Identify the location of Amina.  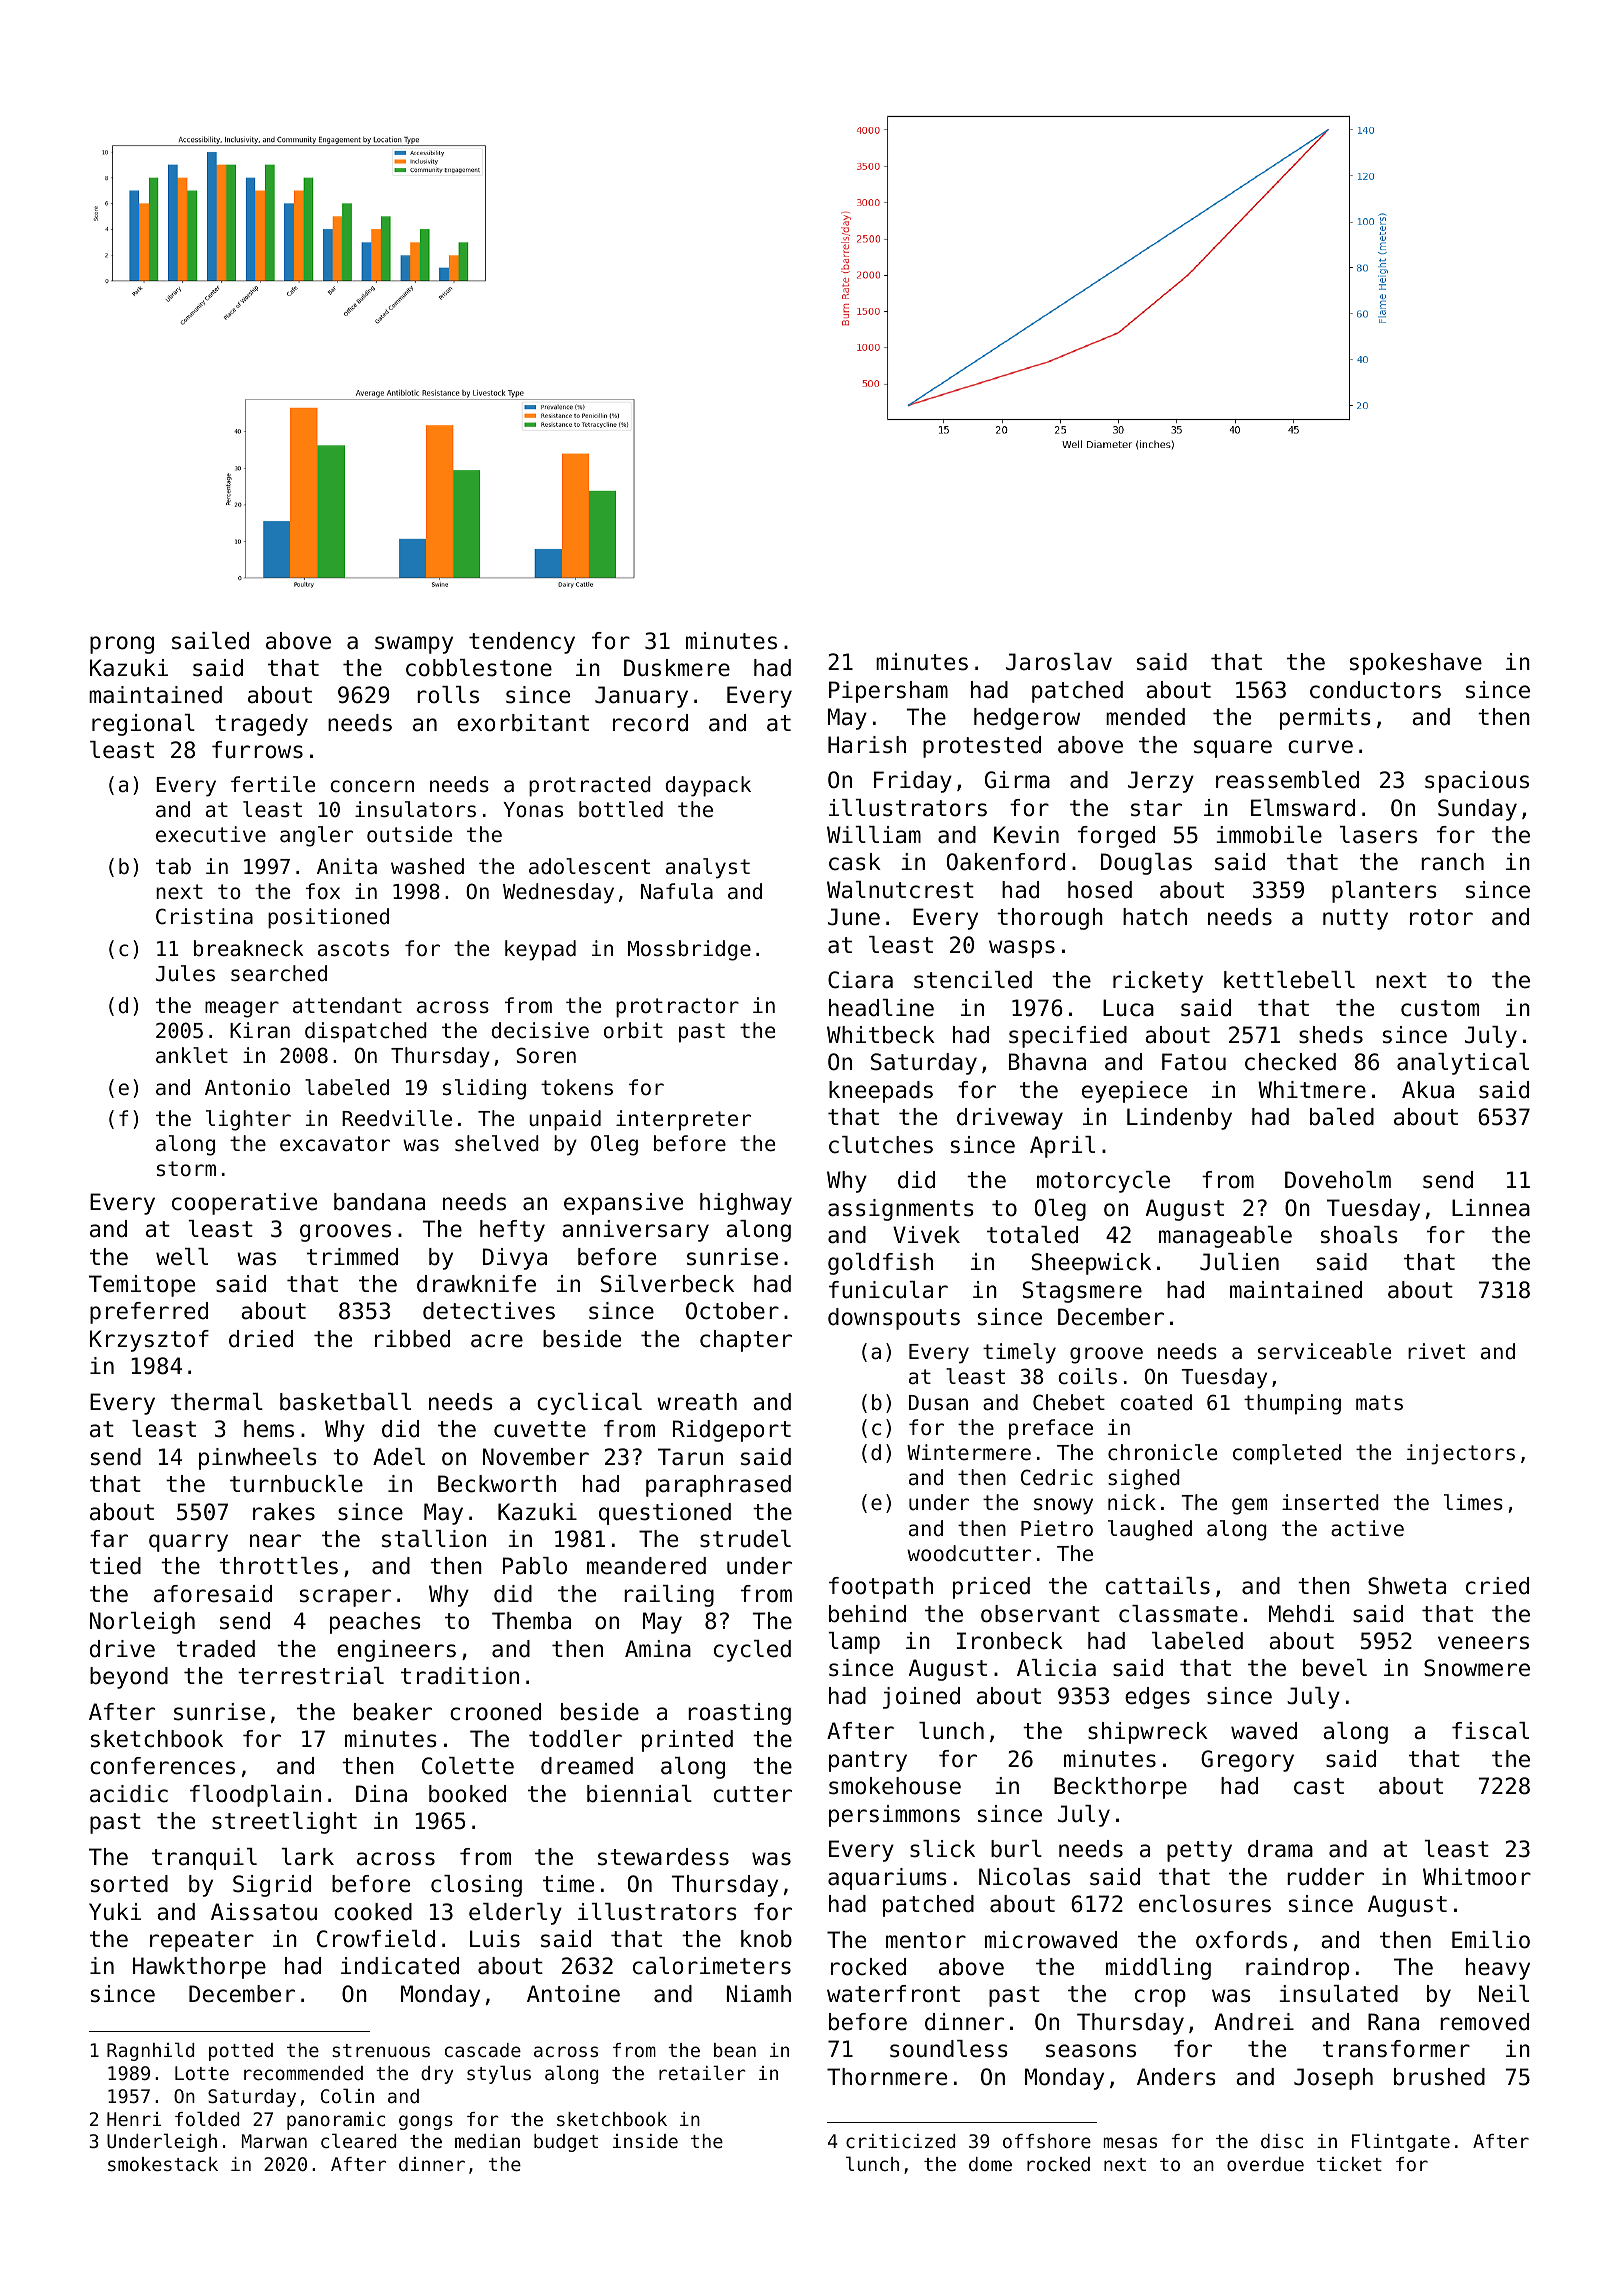
(658, 1649).
